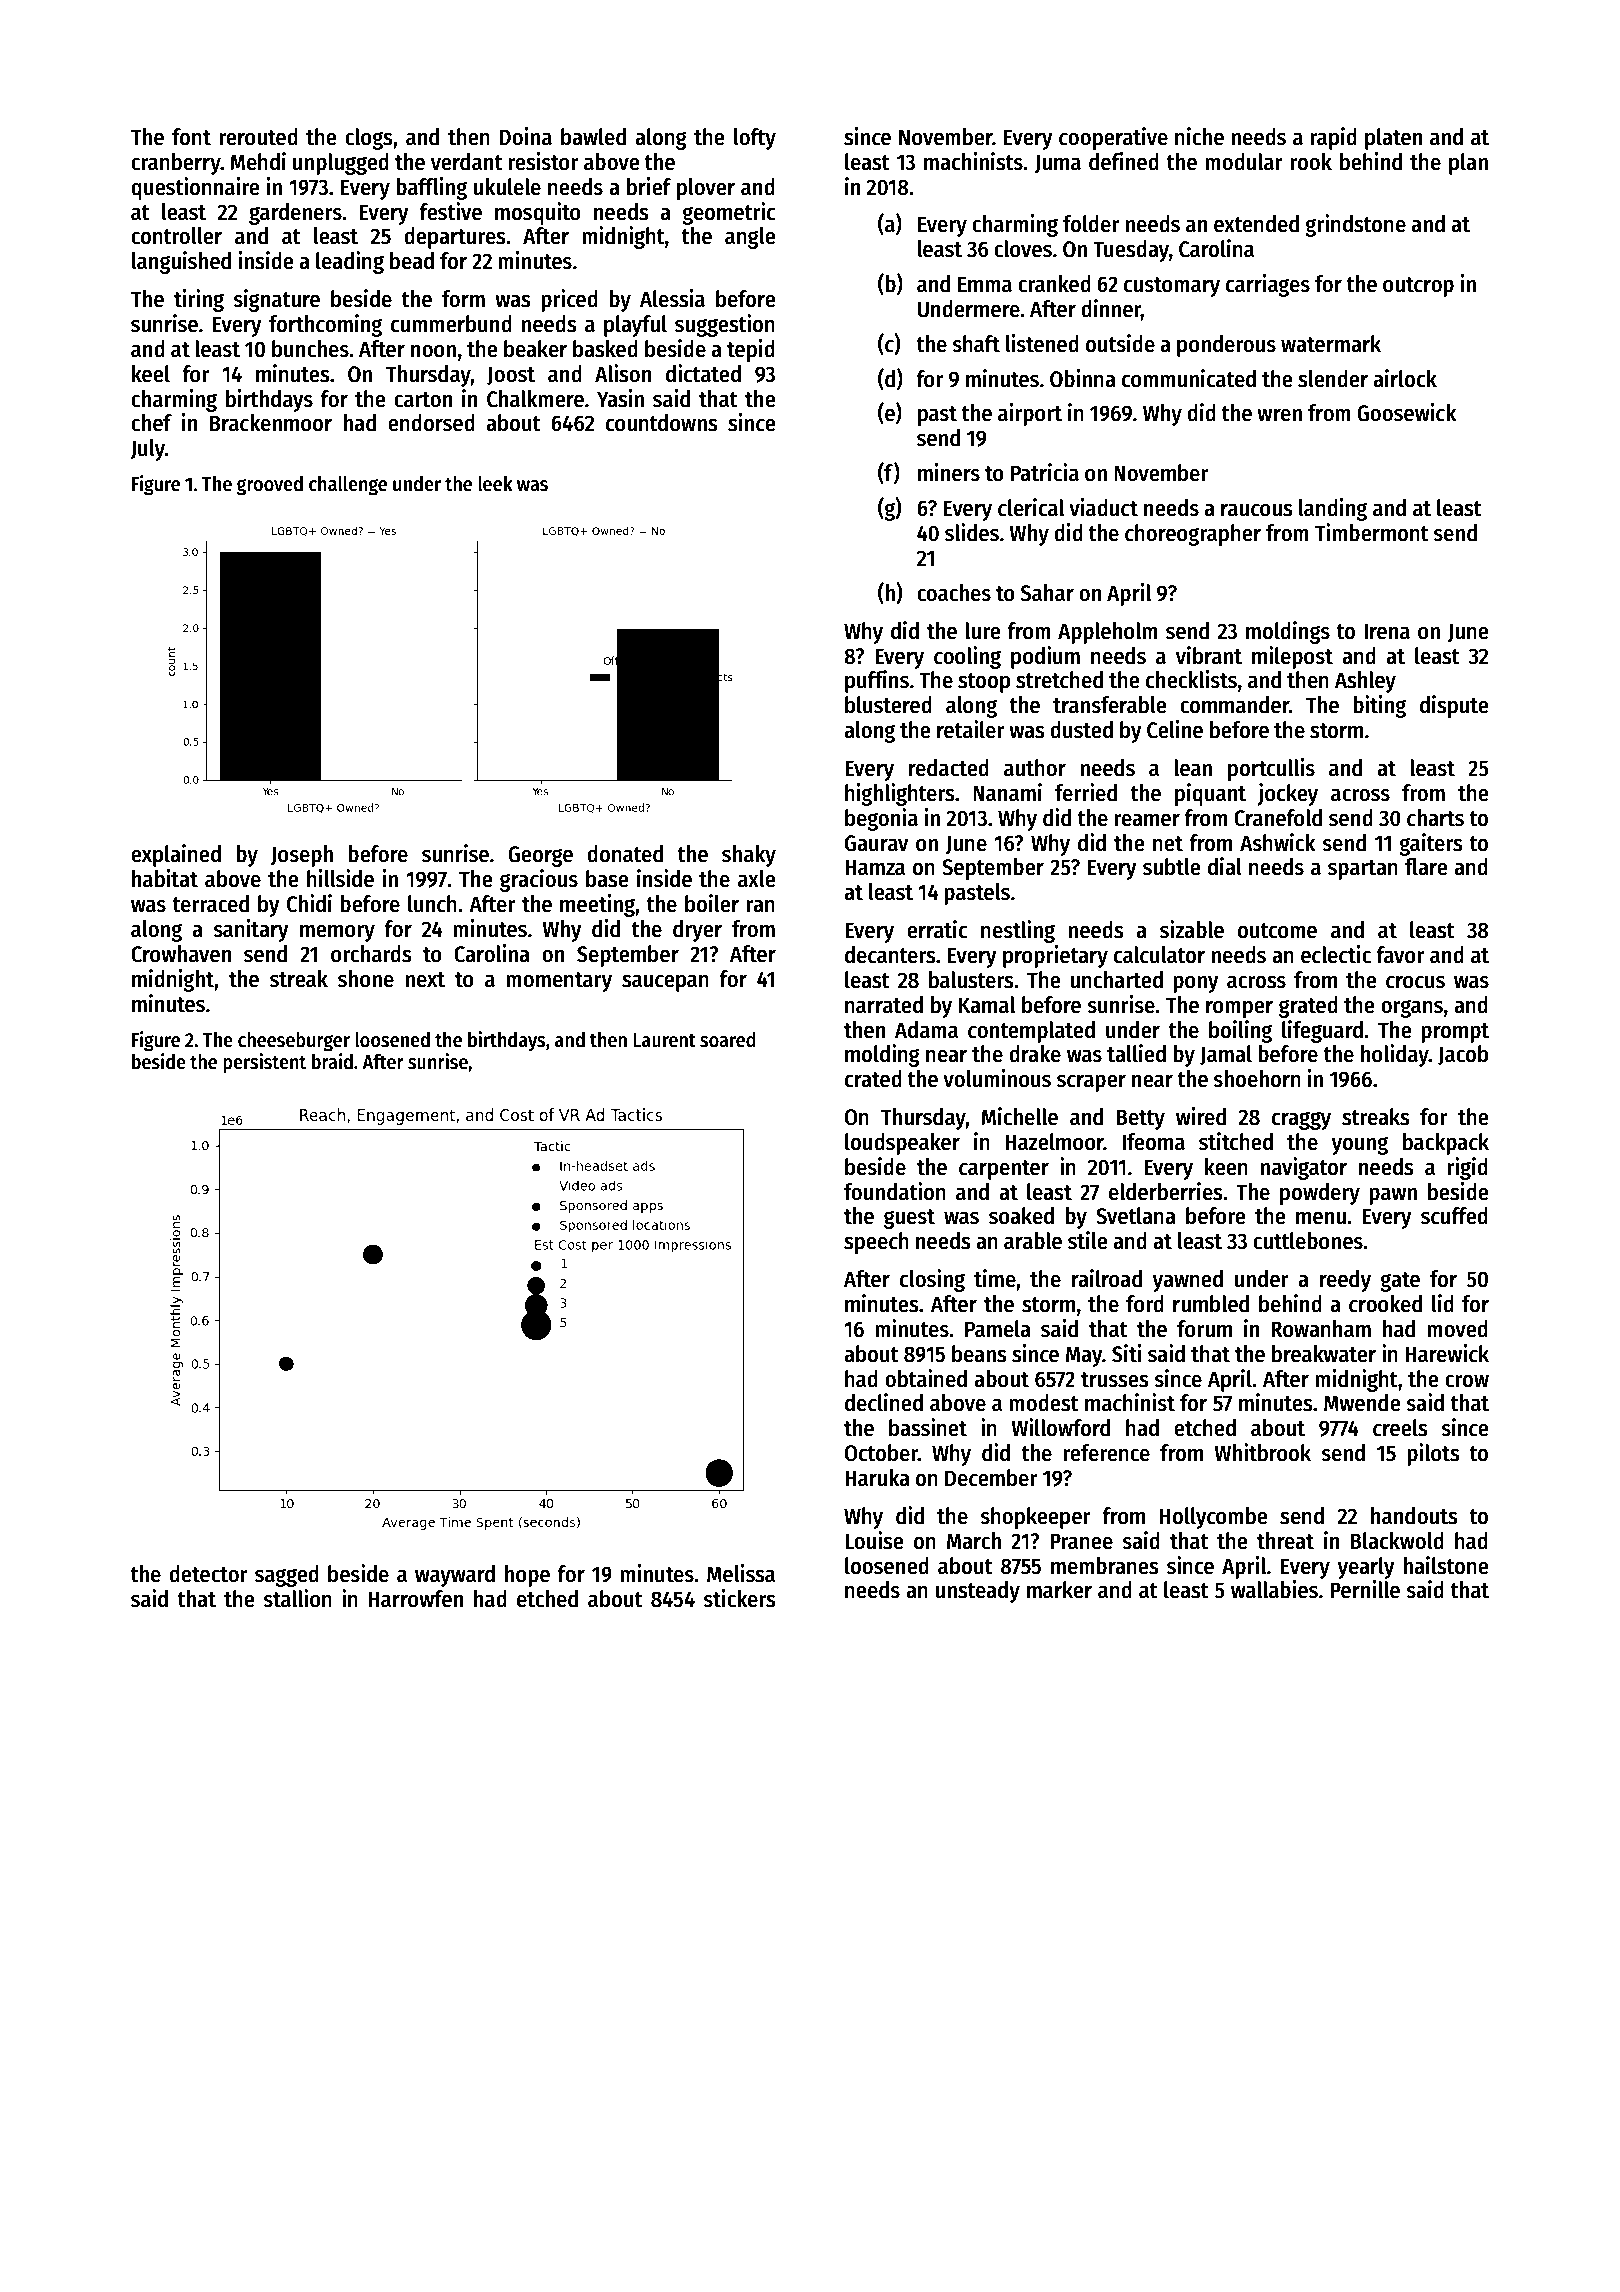 The height and width of the screenshot is (2292, 1620). I want to click on bawled, so click(593, 137).
